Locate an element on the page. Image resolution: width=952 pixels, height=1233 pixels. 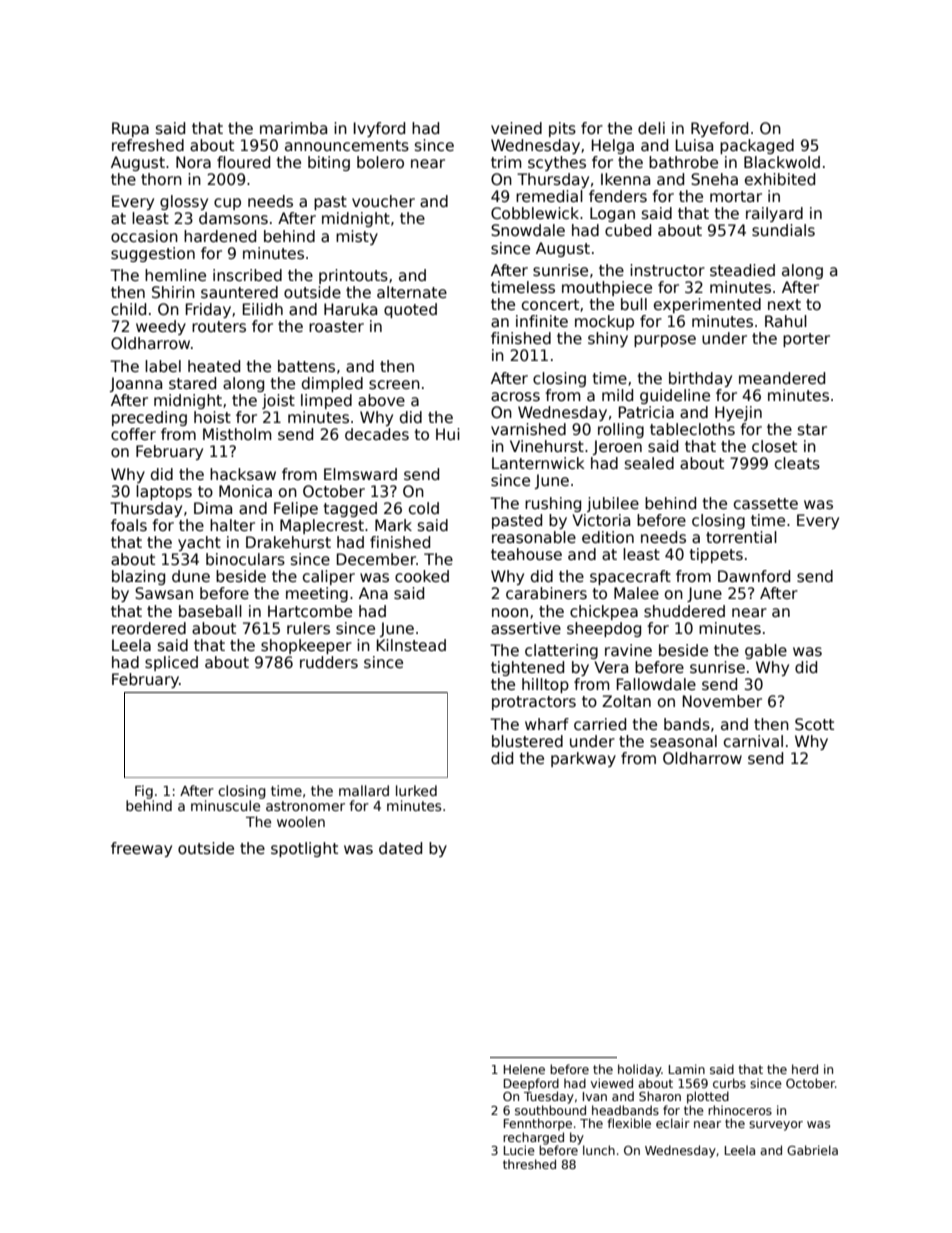
Lucie is located at coordinates (519, 1150).
